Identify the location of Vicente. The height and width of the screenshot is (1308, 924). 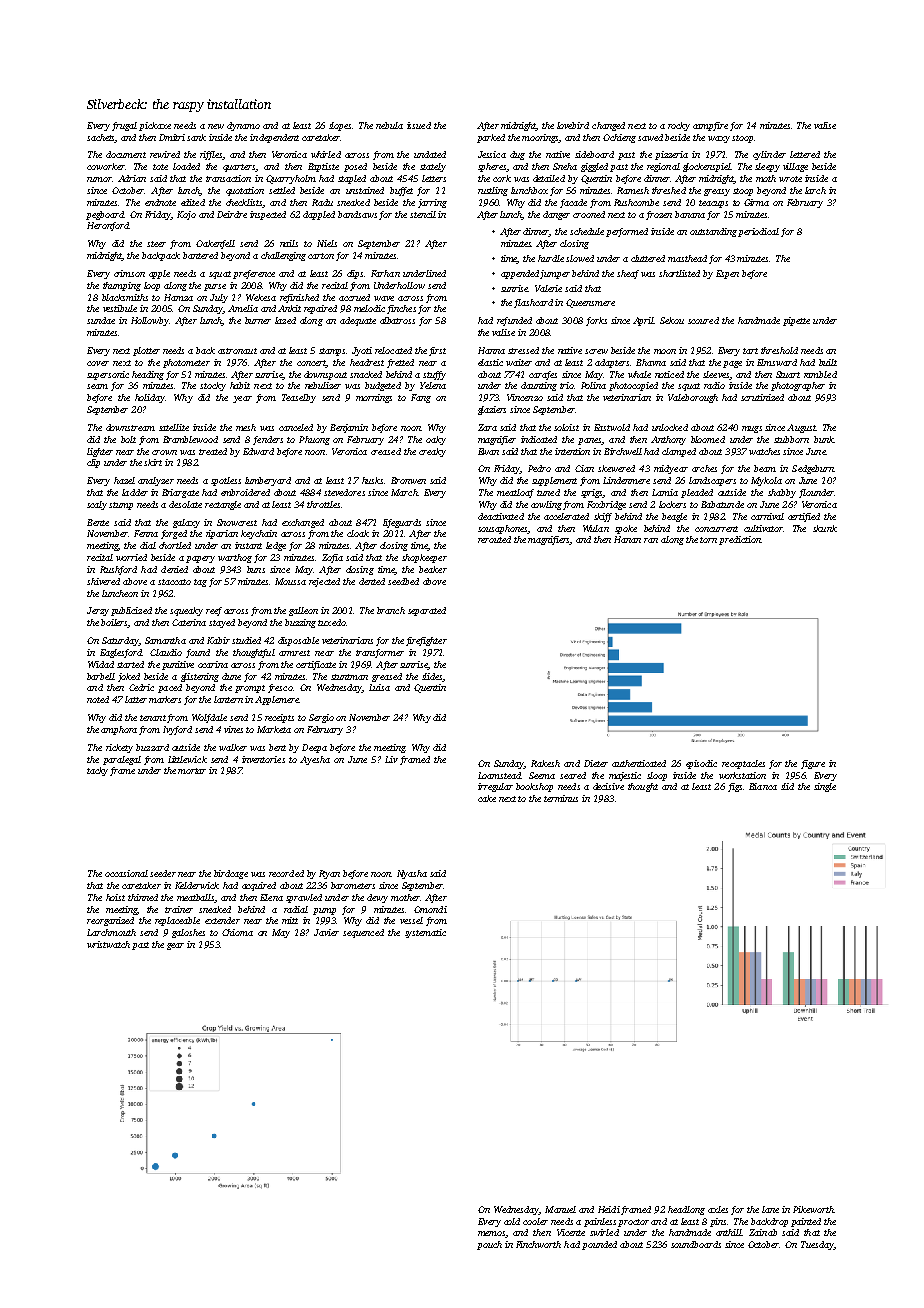
(571, 1232).
